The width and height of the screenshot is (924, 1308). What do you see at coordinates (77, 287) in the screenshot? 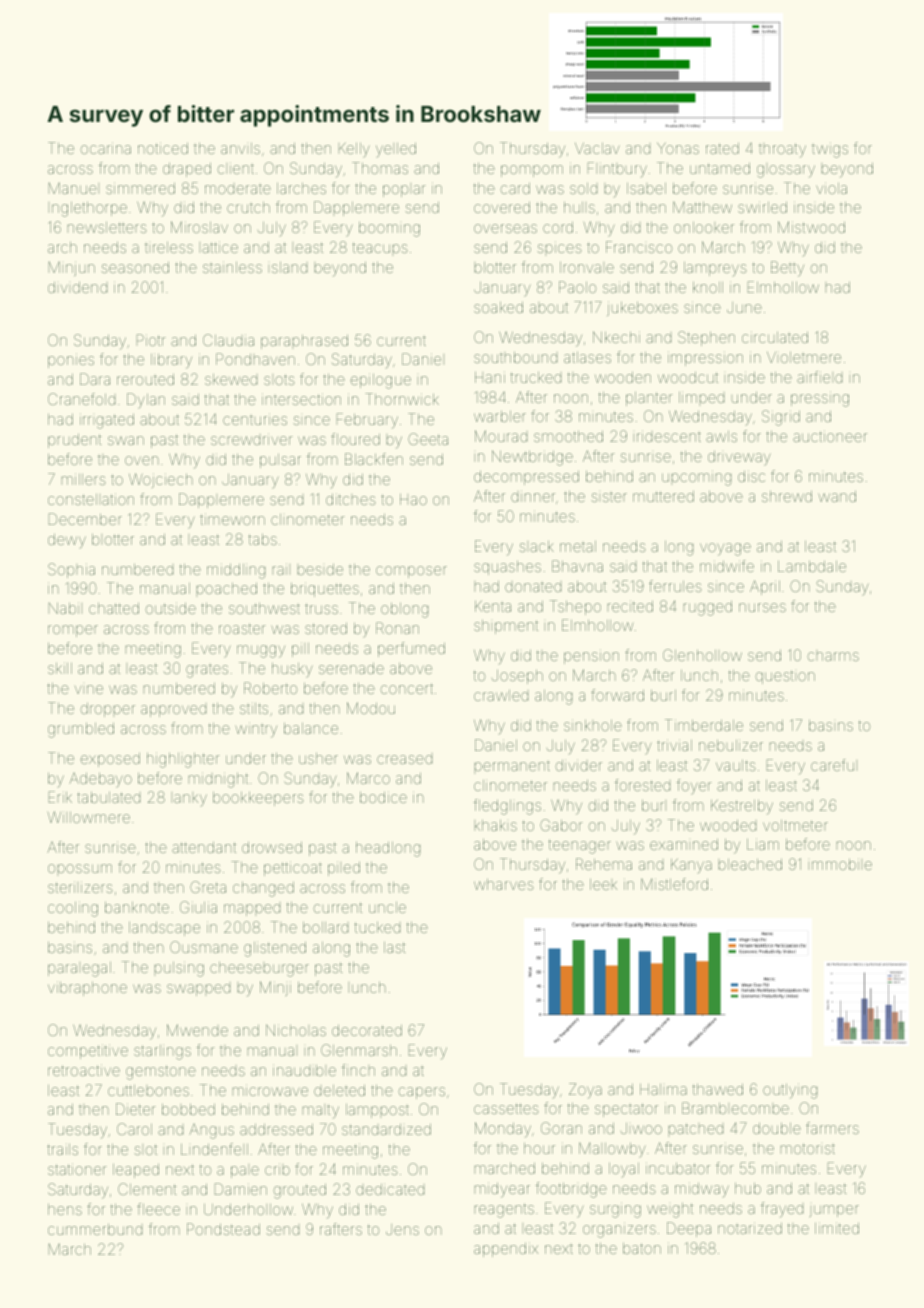
I see `dividend` at bounding box center [77, 287].
